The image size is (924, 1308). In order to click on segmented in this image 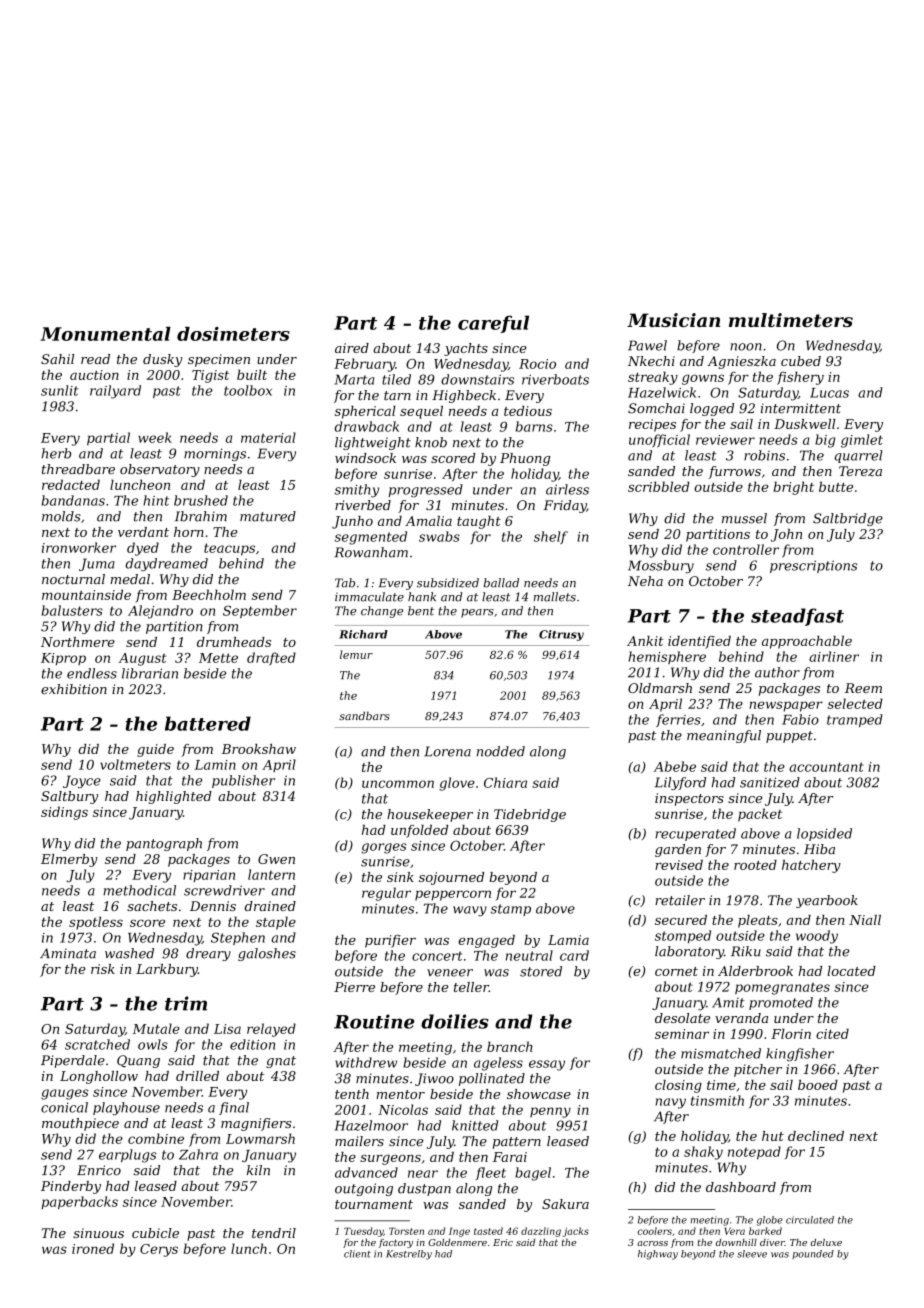, I will do `click(371, 538)`.
